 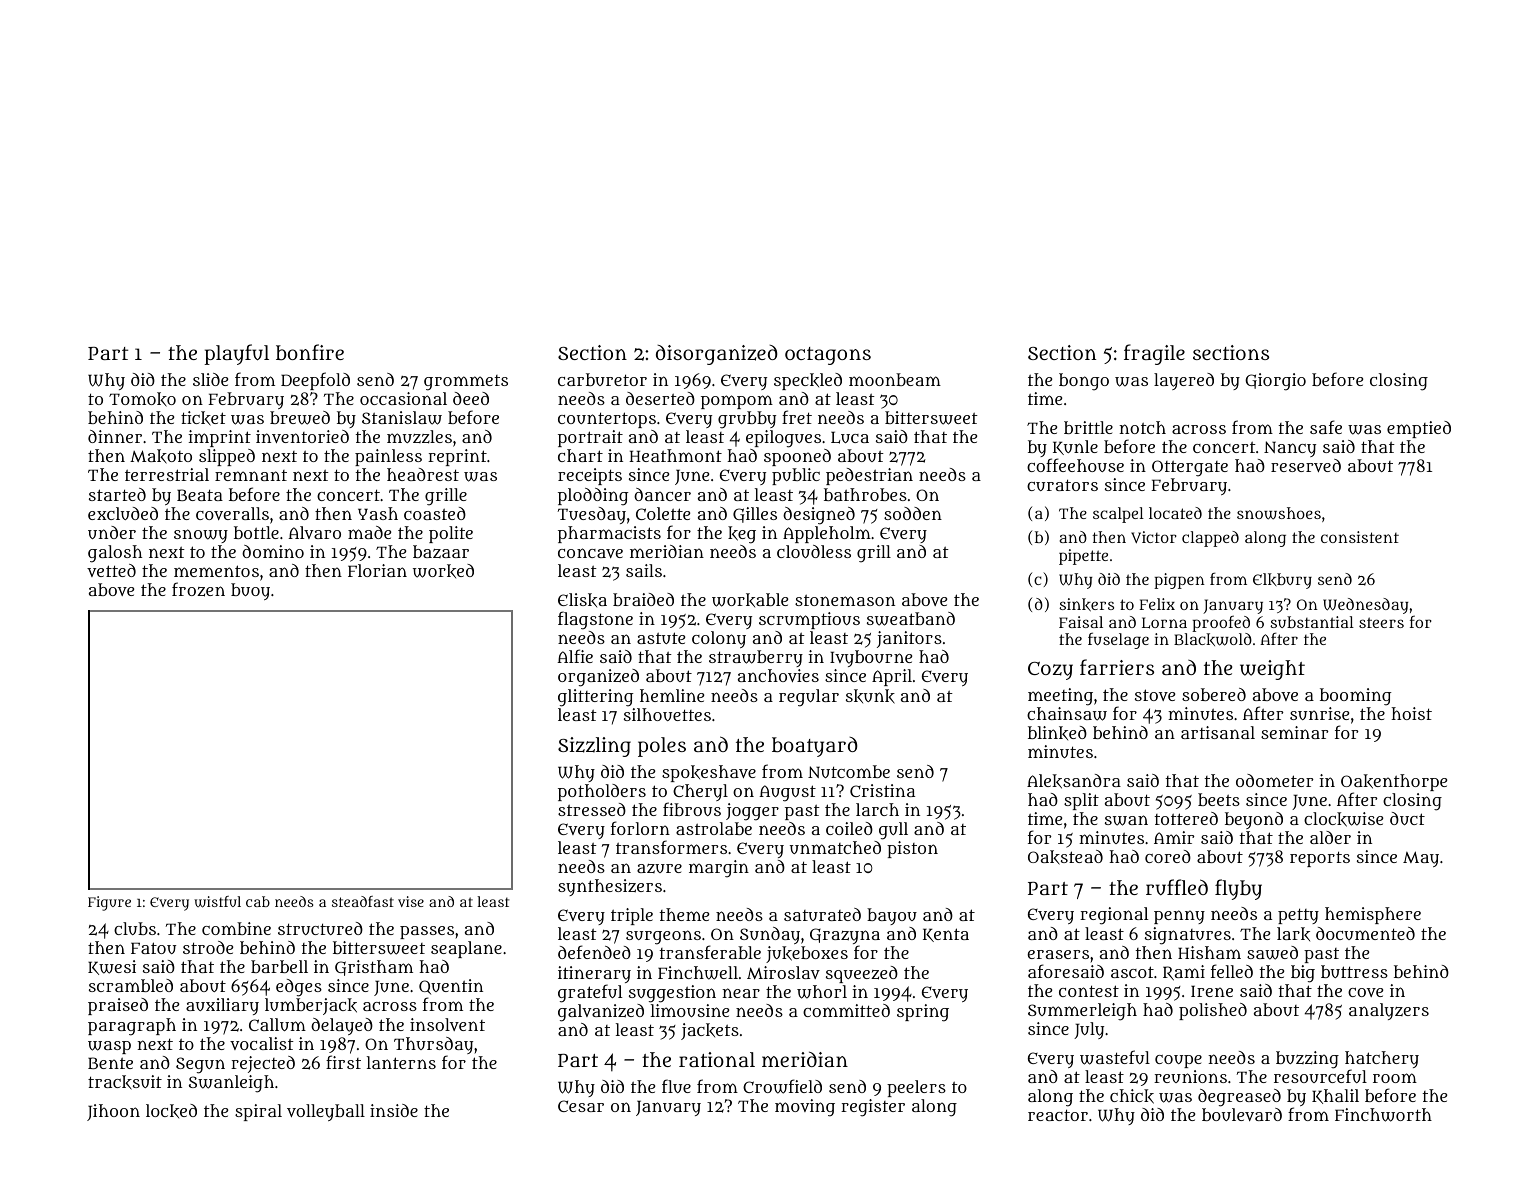 What do you see at coordinates (1381, 622) in the image?
I see `steers` at bounding box center [1381, 622].
